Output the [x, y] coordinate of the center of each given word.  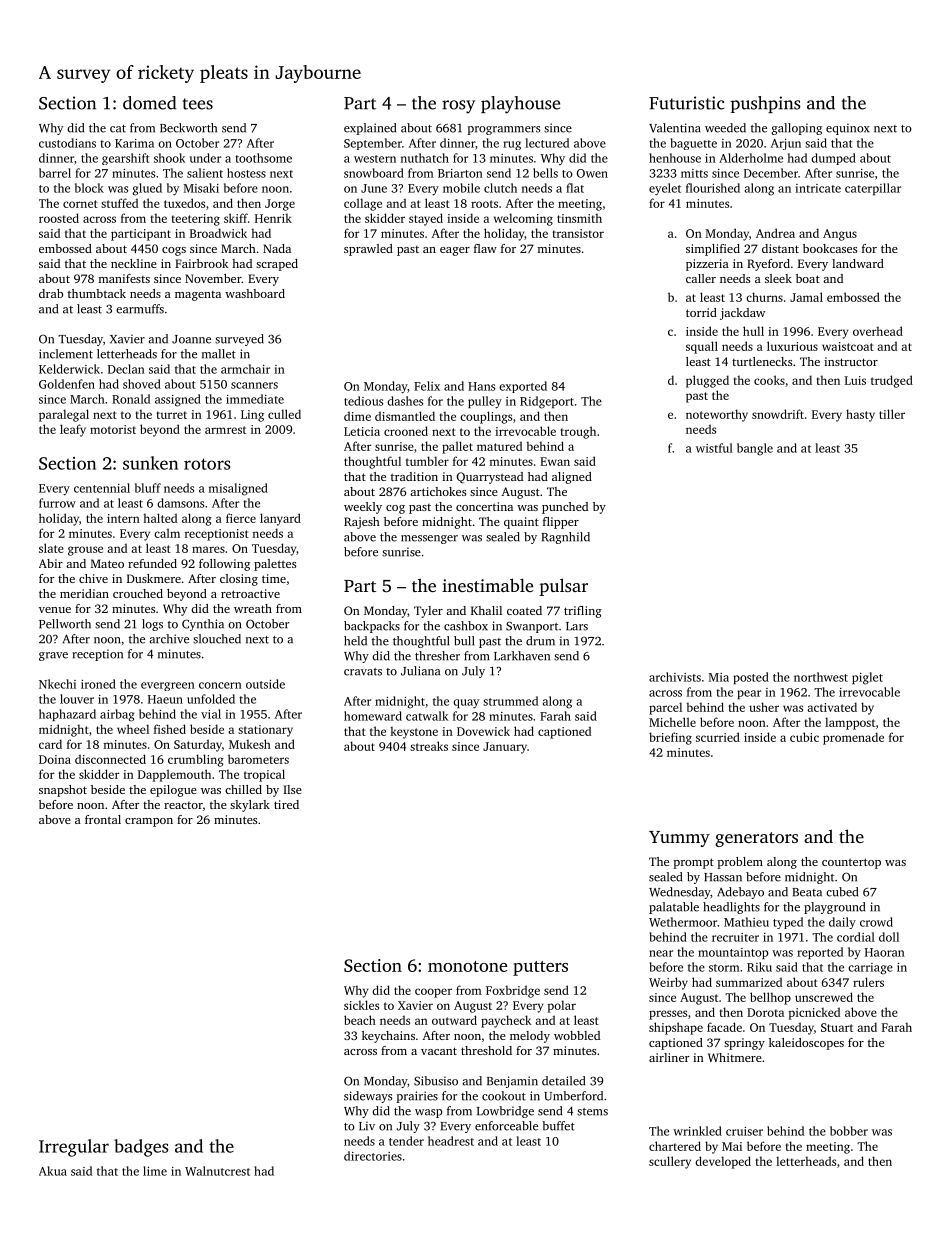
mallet [219, 354]
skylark [250, 806]
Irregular [74, 1148]
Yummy [679, 839]
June [374, 188]
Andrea [775, 233]
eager [455, 251]
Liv [367, 1126]
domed [149, 103]
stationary [265, 731]
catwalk [427, 716]
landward [858, 263]
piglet [867, 678]
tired [286, 804]
